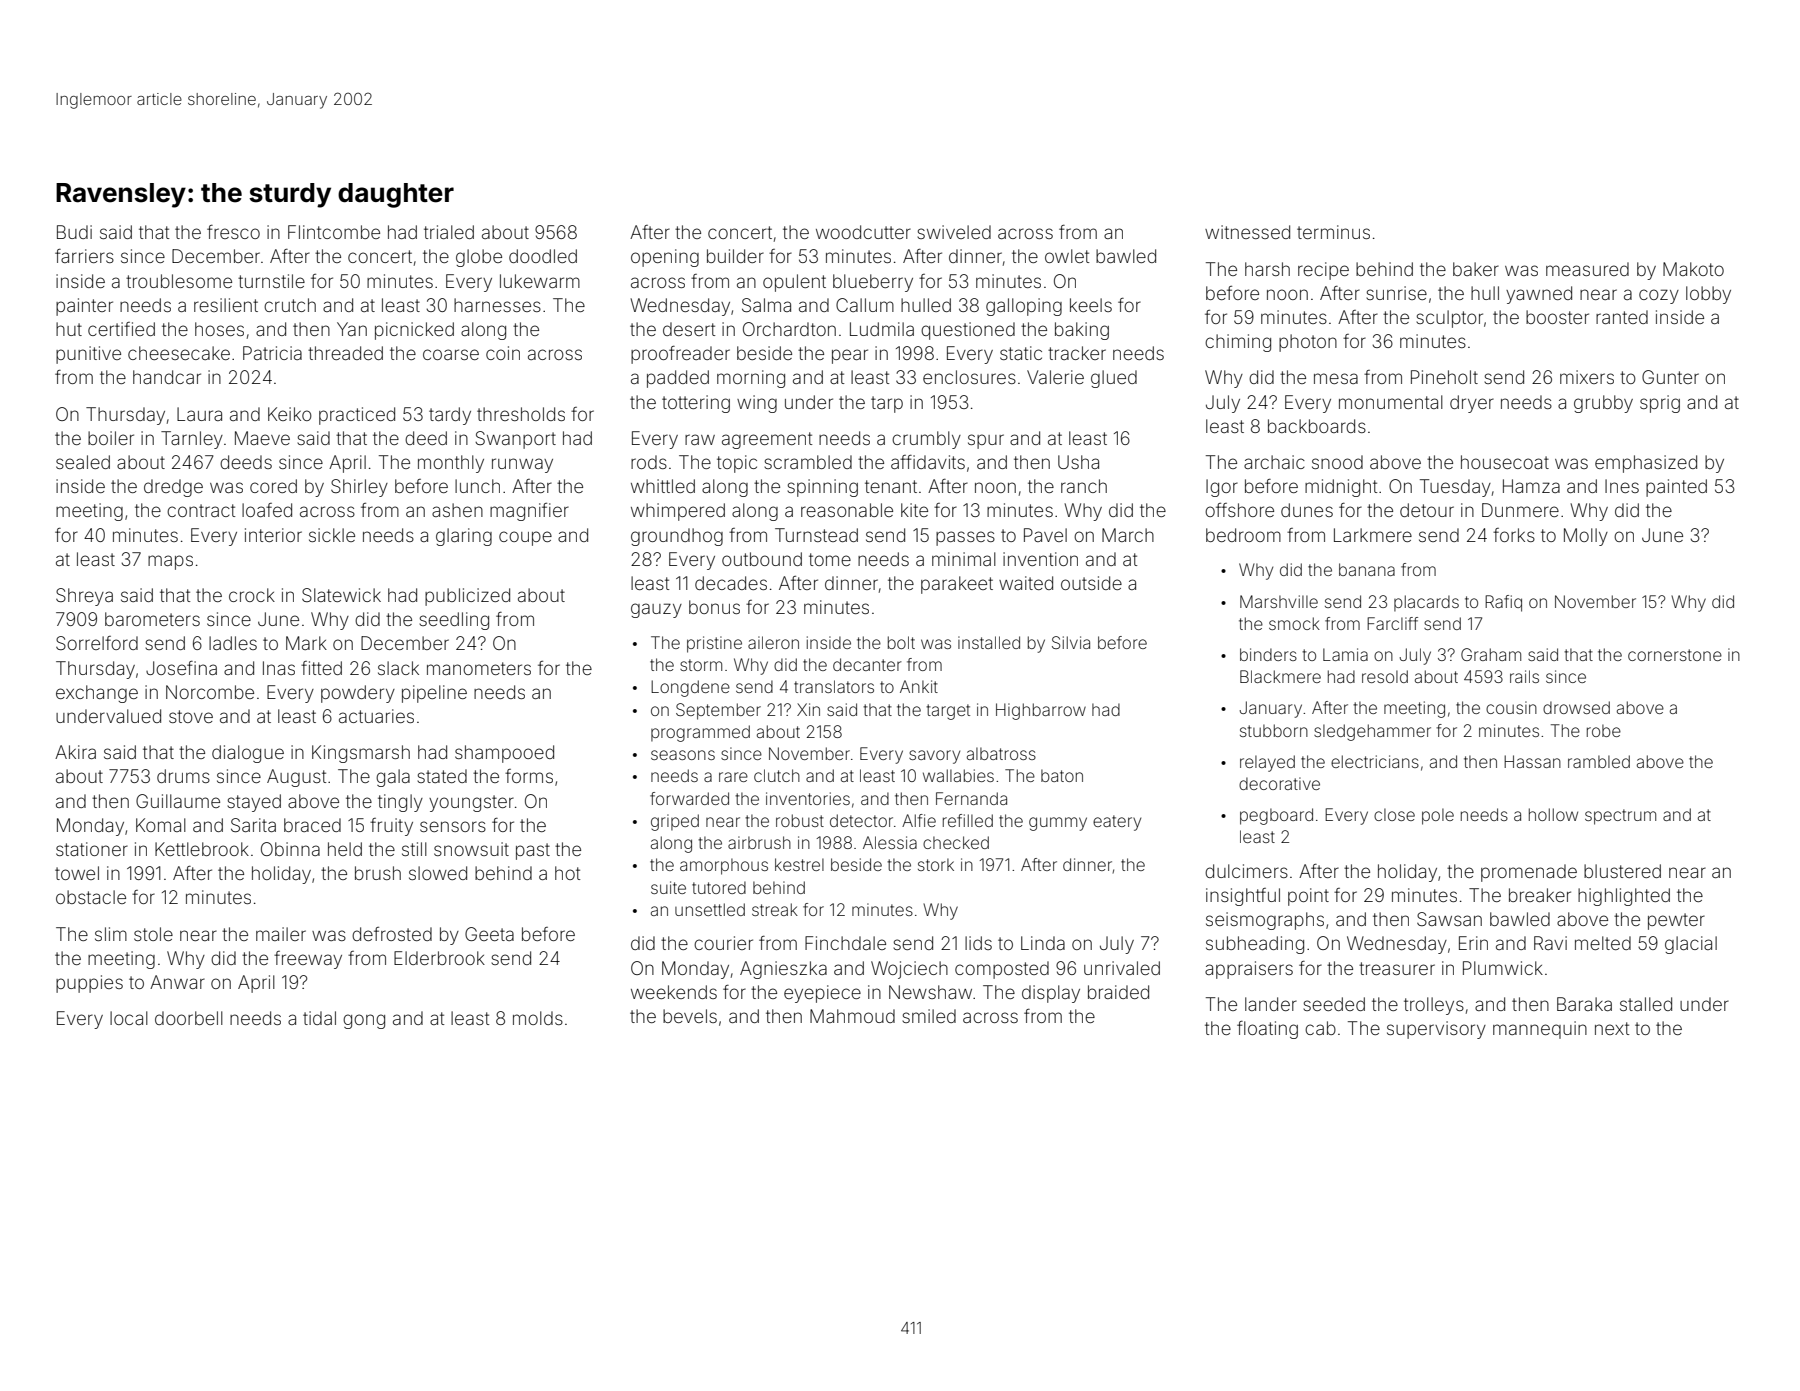 The image size is (1800, 1391). I want to click on woodcutter, so click(863, 232).
